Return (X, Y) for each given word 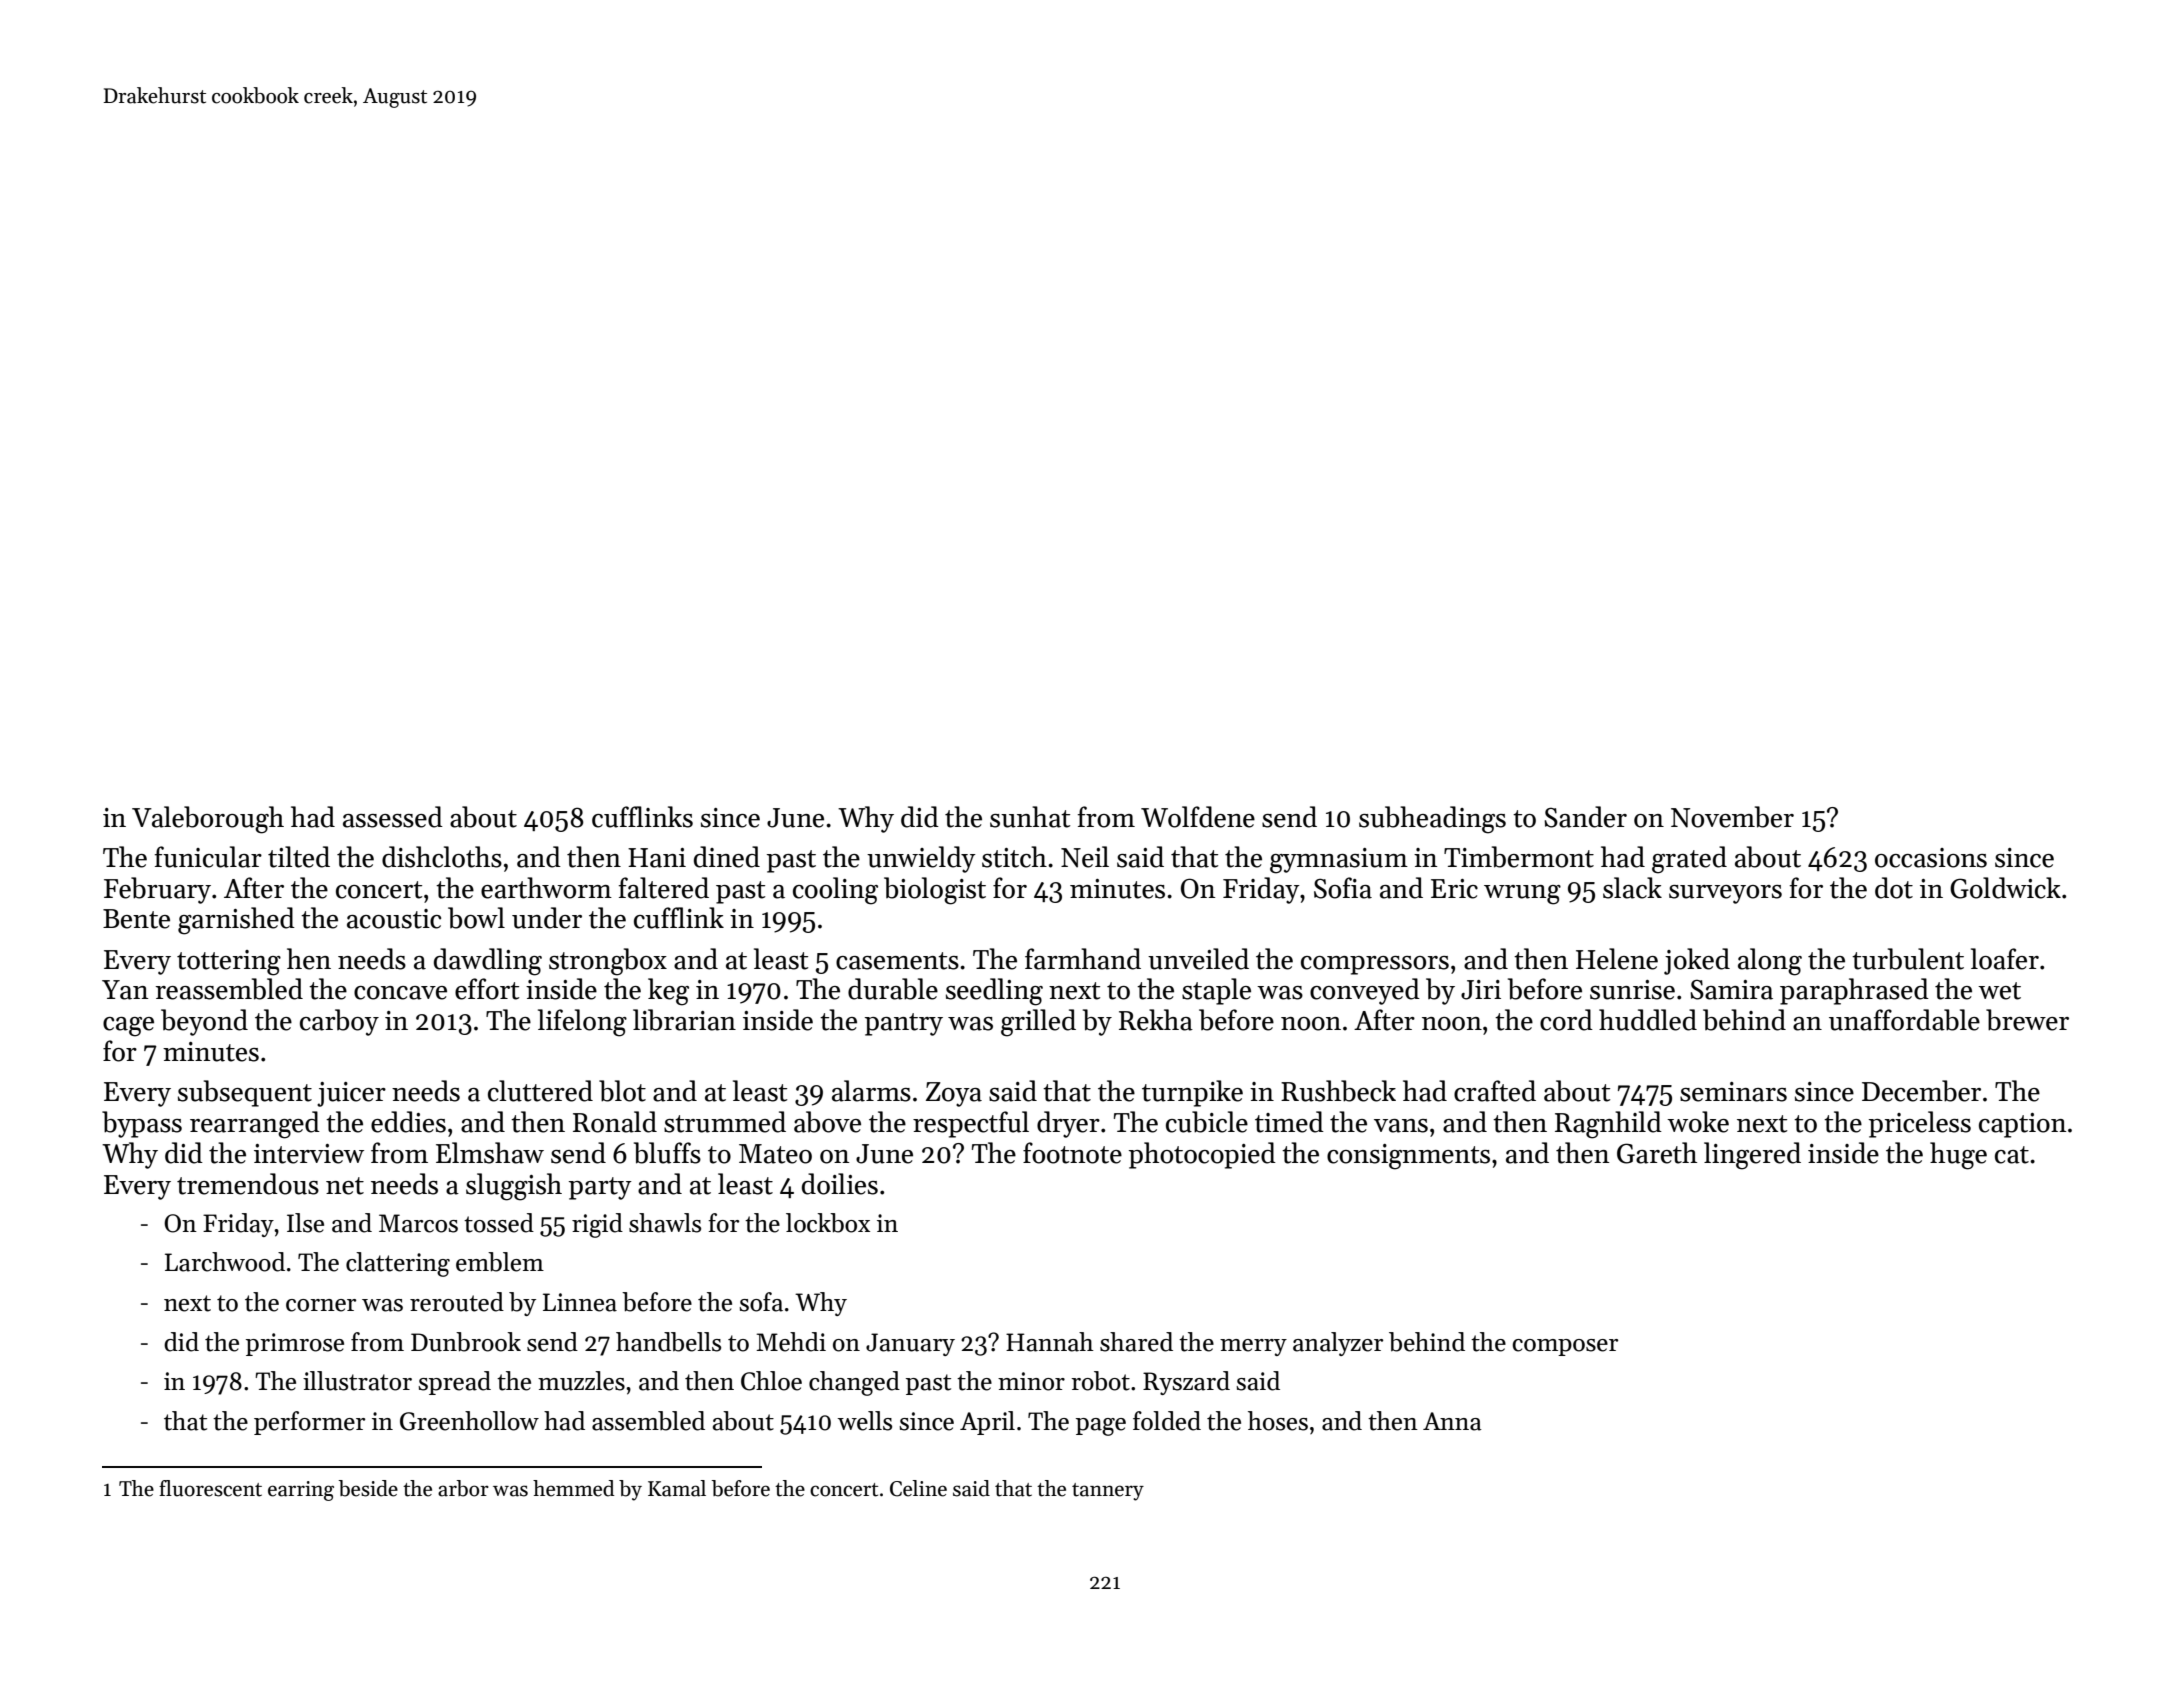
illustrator (357, 1381)
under (547, 918)
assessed (393, 817)
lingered (1752, 1156)
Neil (1085, 857)
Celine (918, 1488)
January (910, 1344)
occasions (1931, 858)
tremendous (248, 1184)
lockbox (828, 1223)
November (1732, 817)
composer (1565, 1347)
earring (301, 1491)
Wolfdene (1198, 817)
